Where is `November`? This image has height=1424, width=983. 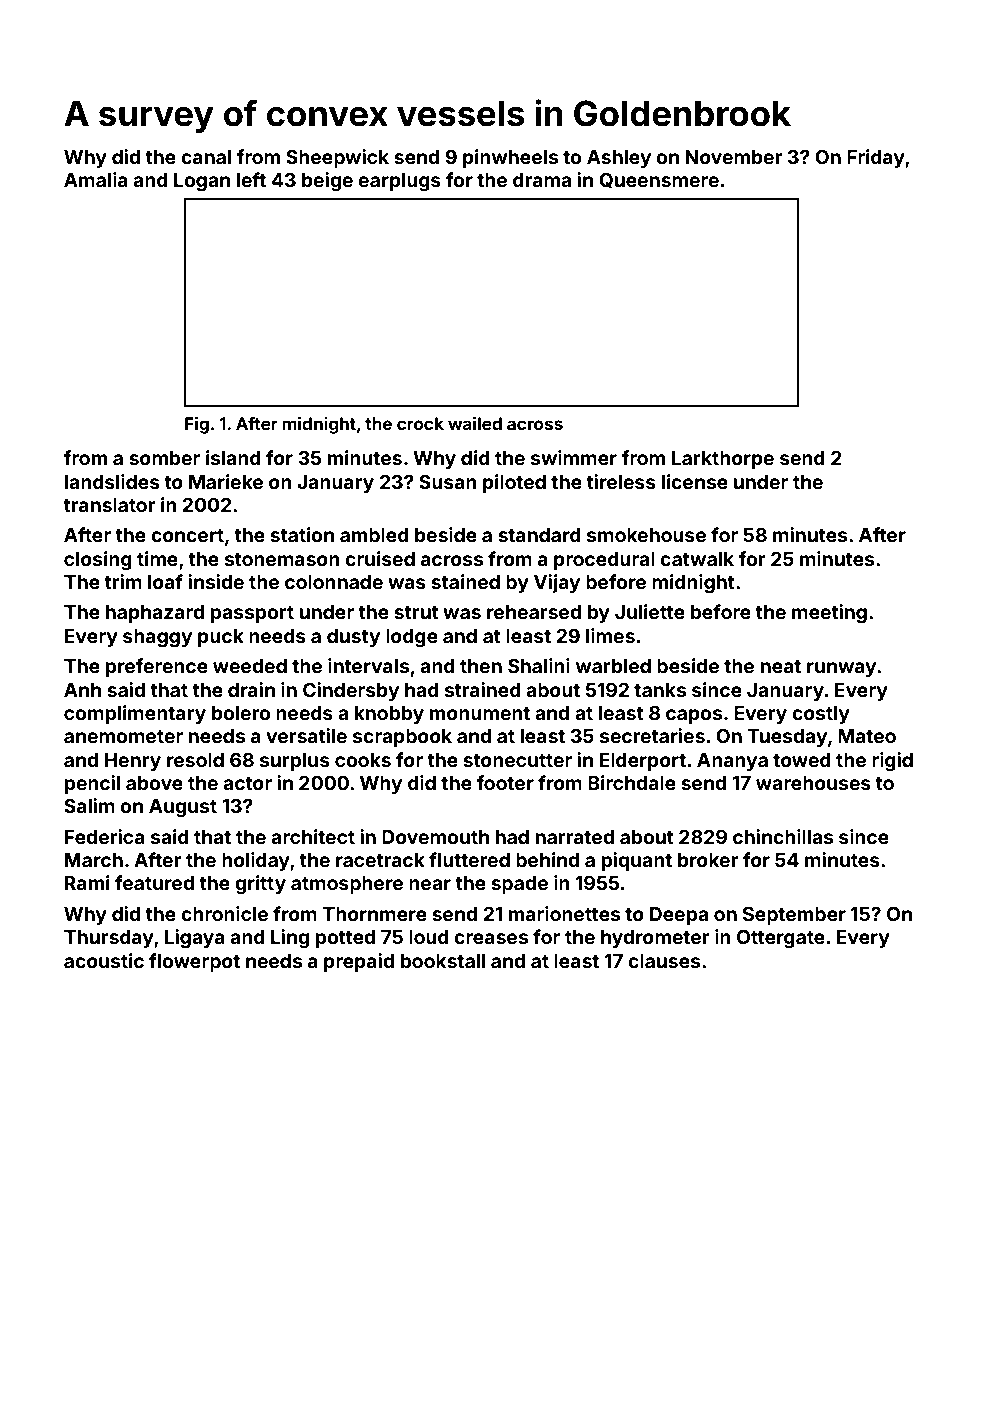
November is located at coordinates (734, 157).
